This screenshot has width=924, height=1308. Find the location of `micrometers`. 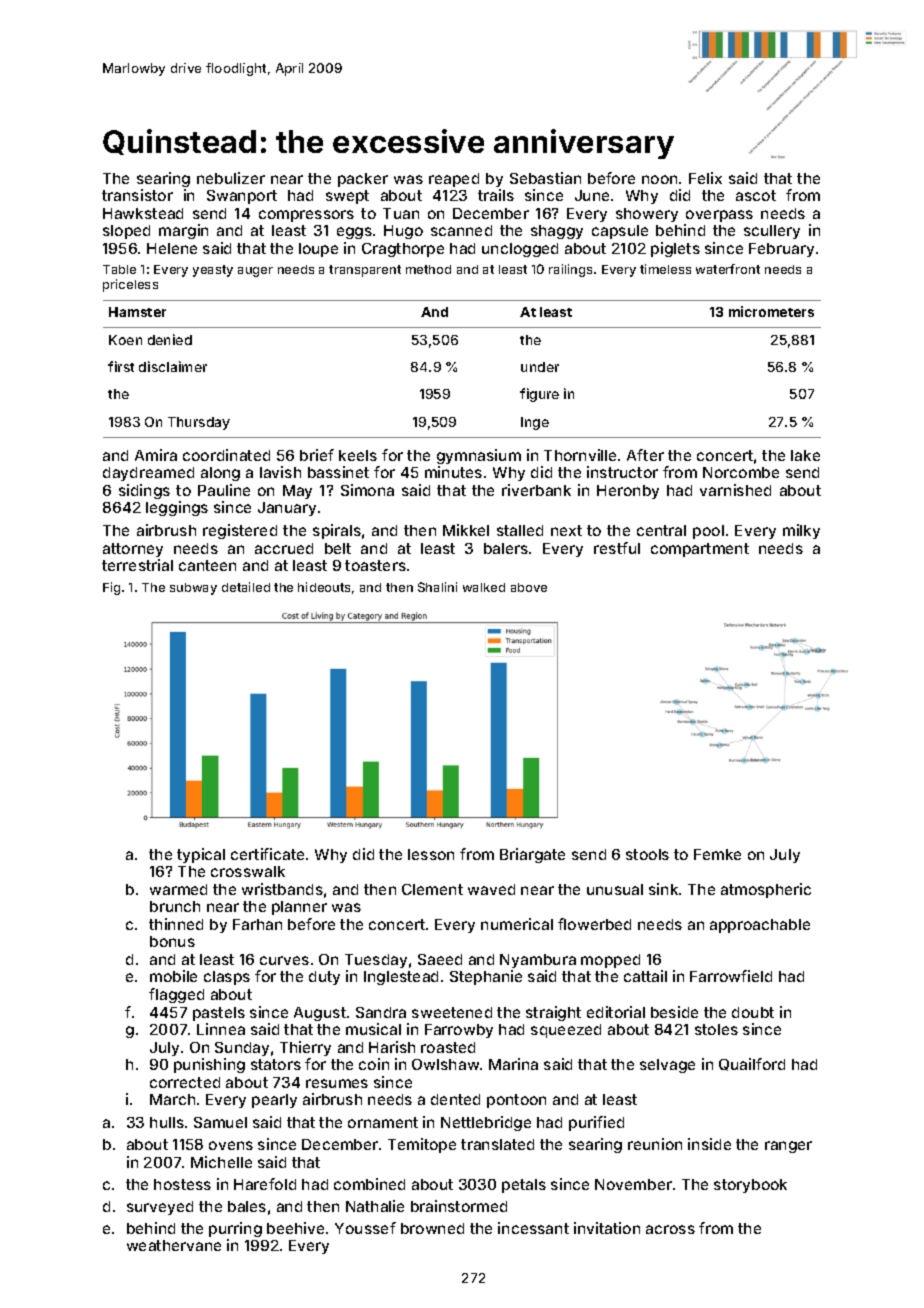

micrometers is located at coordinates (771, 311).
